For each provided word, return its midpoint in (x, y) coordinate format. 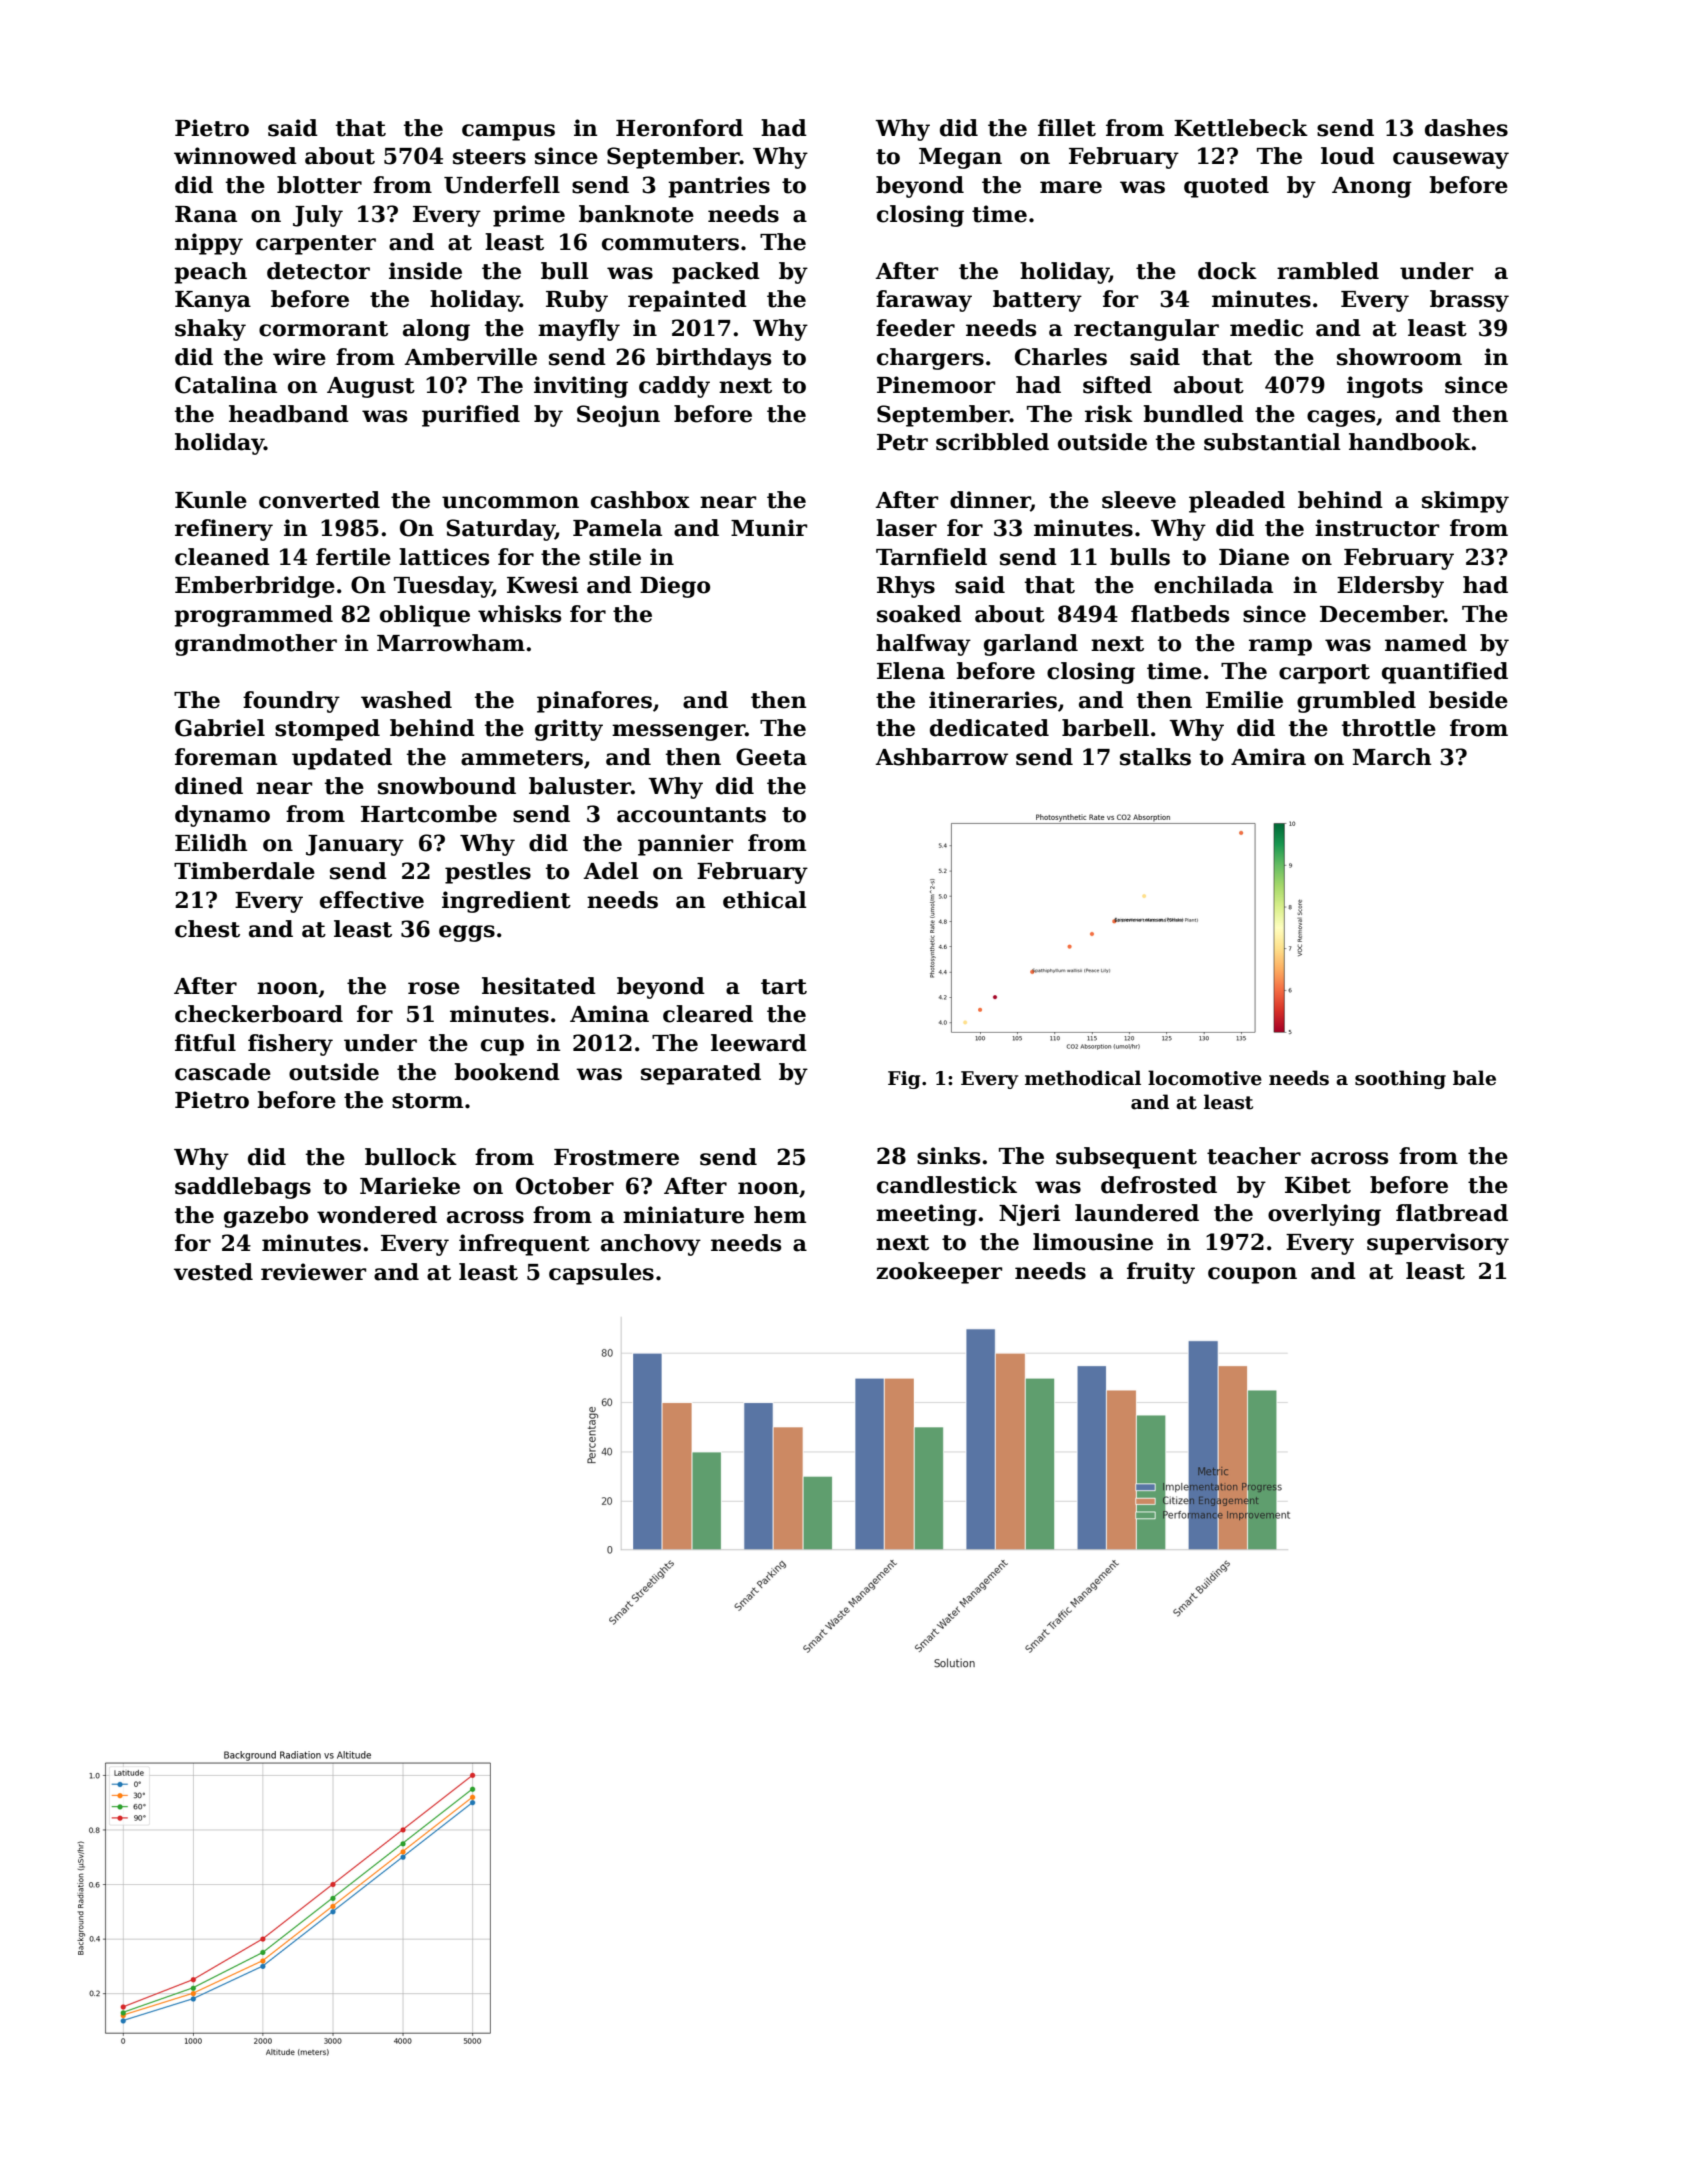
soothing (1400, 1079)
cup (502, 1047)
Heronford (679, 128)
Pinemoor (936, 385)
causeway (1451, 160)
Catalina (226, 385)
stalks (1155, 757)
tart (784, 987)
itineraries (993, 700)
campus (508, 132)
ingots (1385, 387)
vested (213, 1272)
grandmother (256, 645)
